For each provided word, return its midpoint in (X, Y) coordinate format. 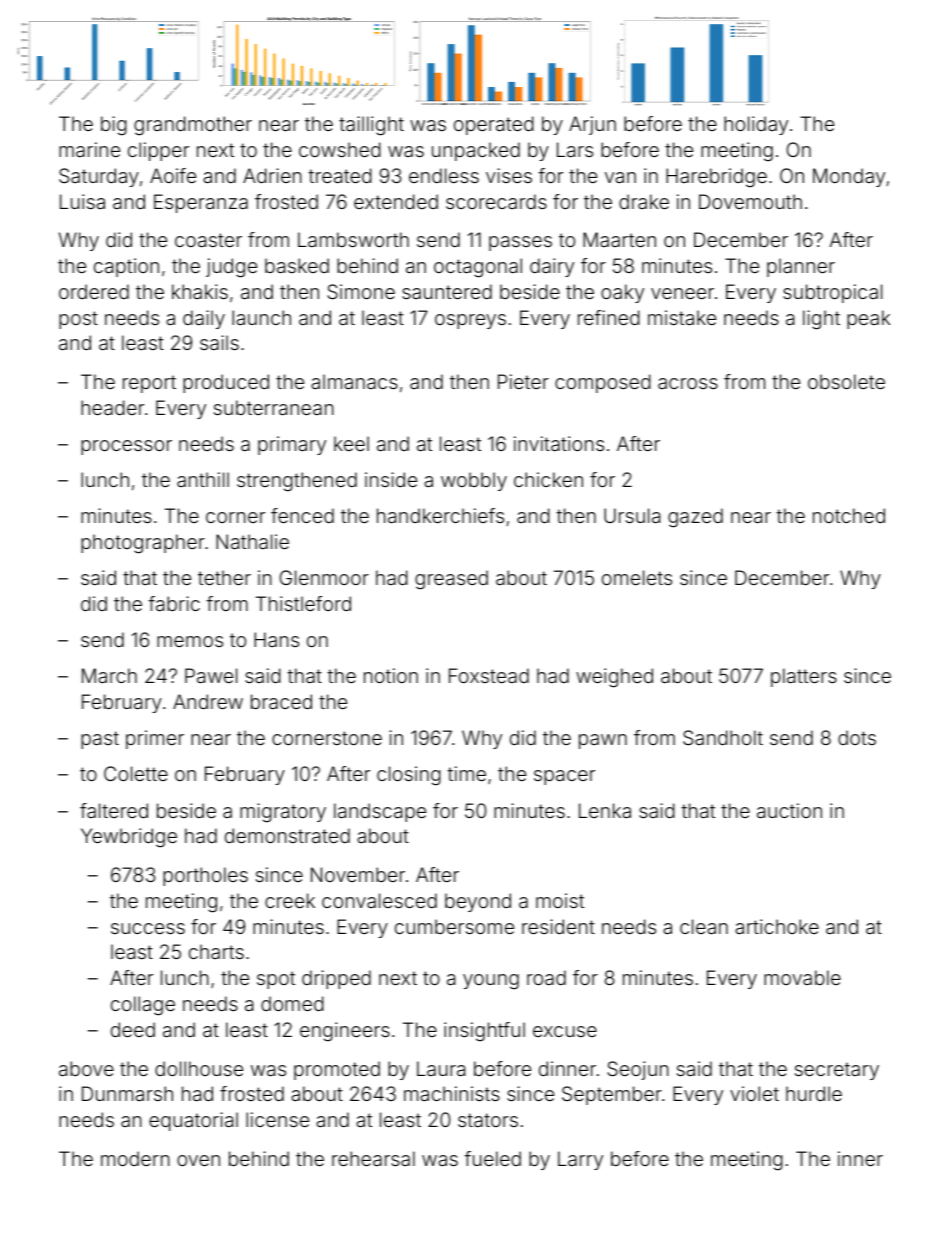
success (148, 928)
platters (804, 677)
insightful (484, 1032)
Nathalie (252, 541)
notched (849, 515)
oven (198, 1160)
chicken (548, 479)
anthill (203, 479)
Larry (580, 1160)
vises (509, 175)
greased (451, 580)
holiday (756, 125)
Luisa (82, 201)
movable (802, 977)
